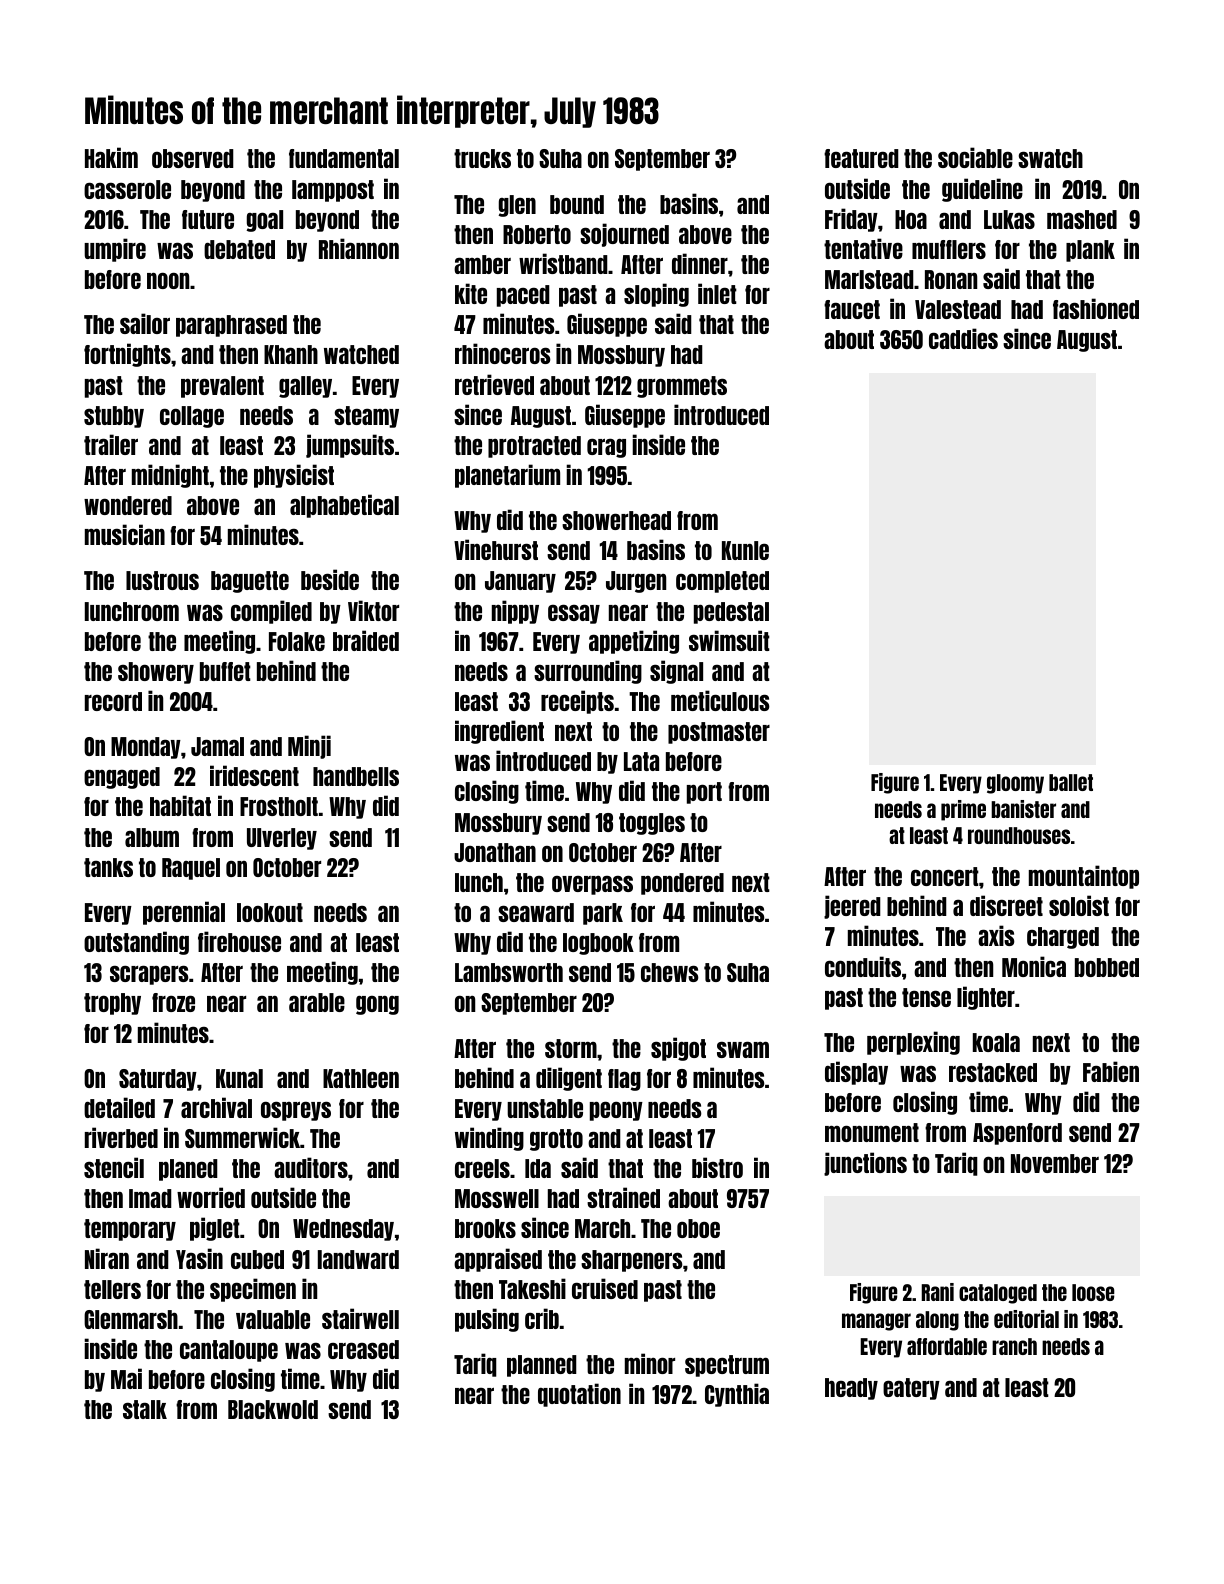 The height and width of the screenshot is (1584, 1224). I want to click on faucet, so click(852, 309).
